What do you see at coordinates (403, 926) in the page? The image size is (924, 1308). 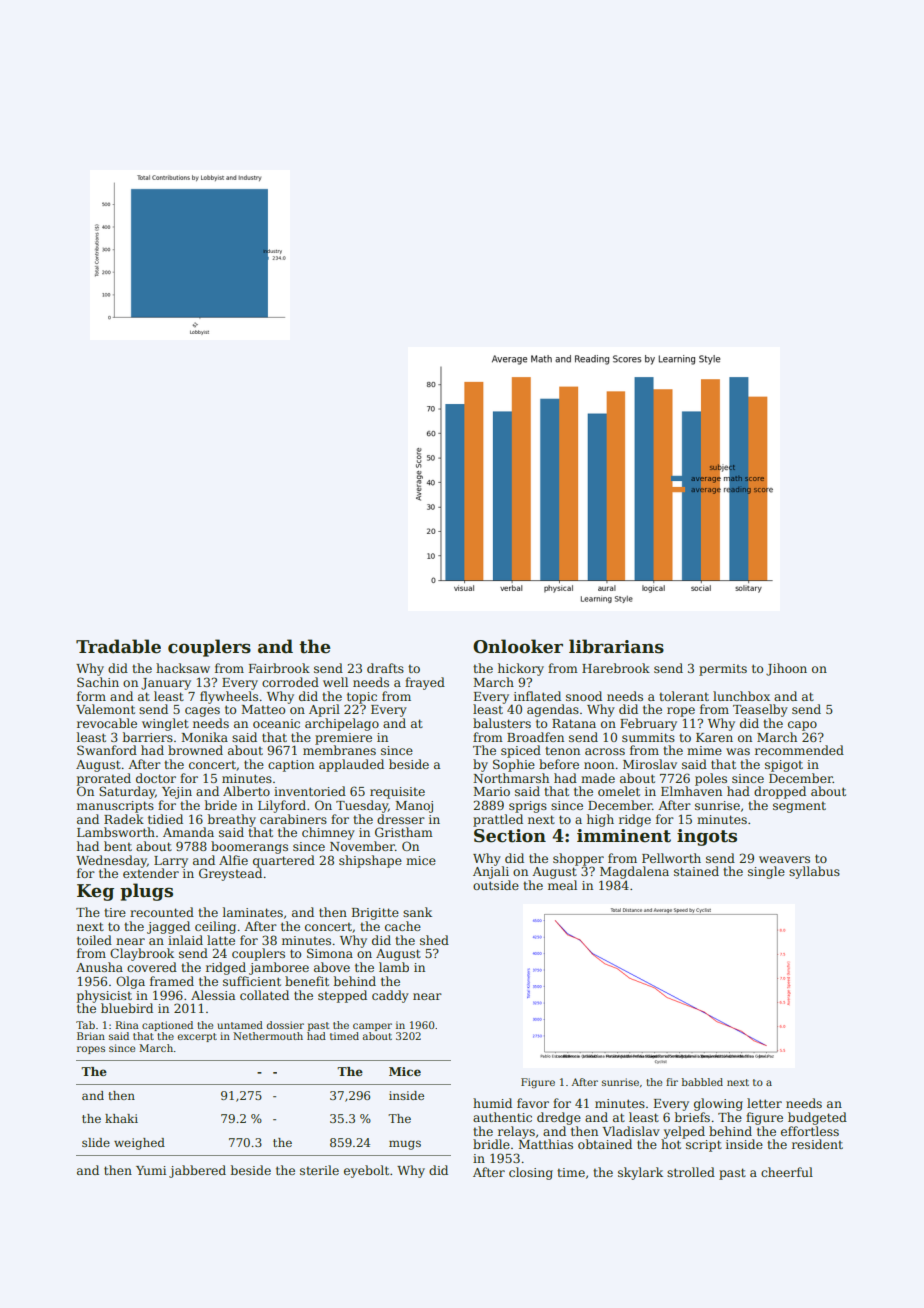 I see `cache` at bounding box center [403, 926].
